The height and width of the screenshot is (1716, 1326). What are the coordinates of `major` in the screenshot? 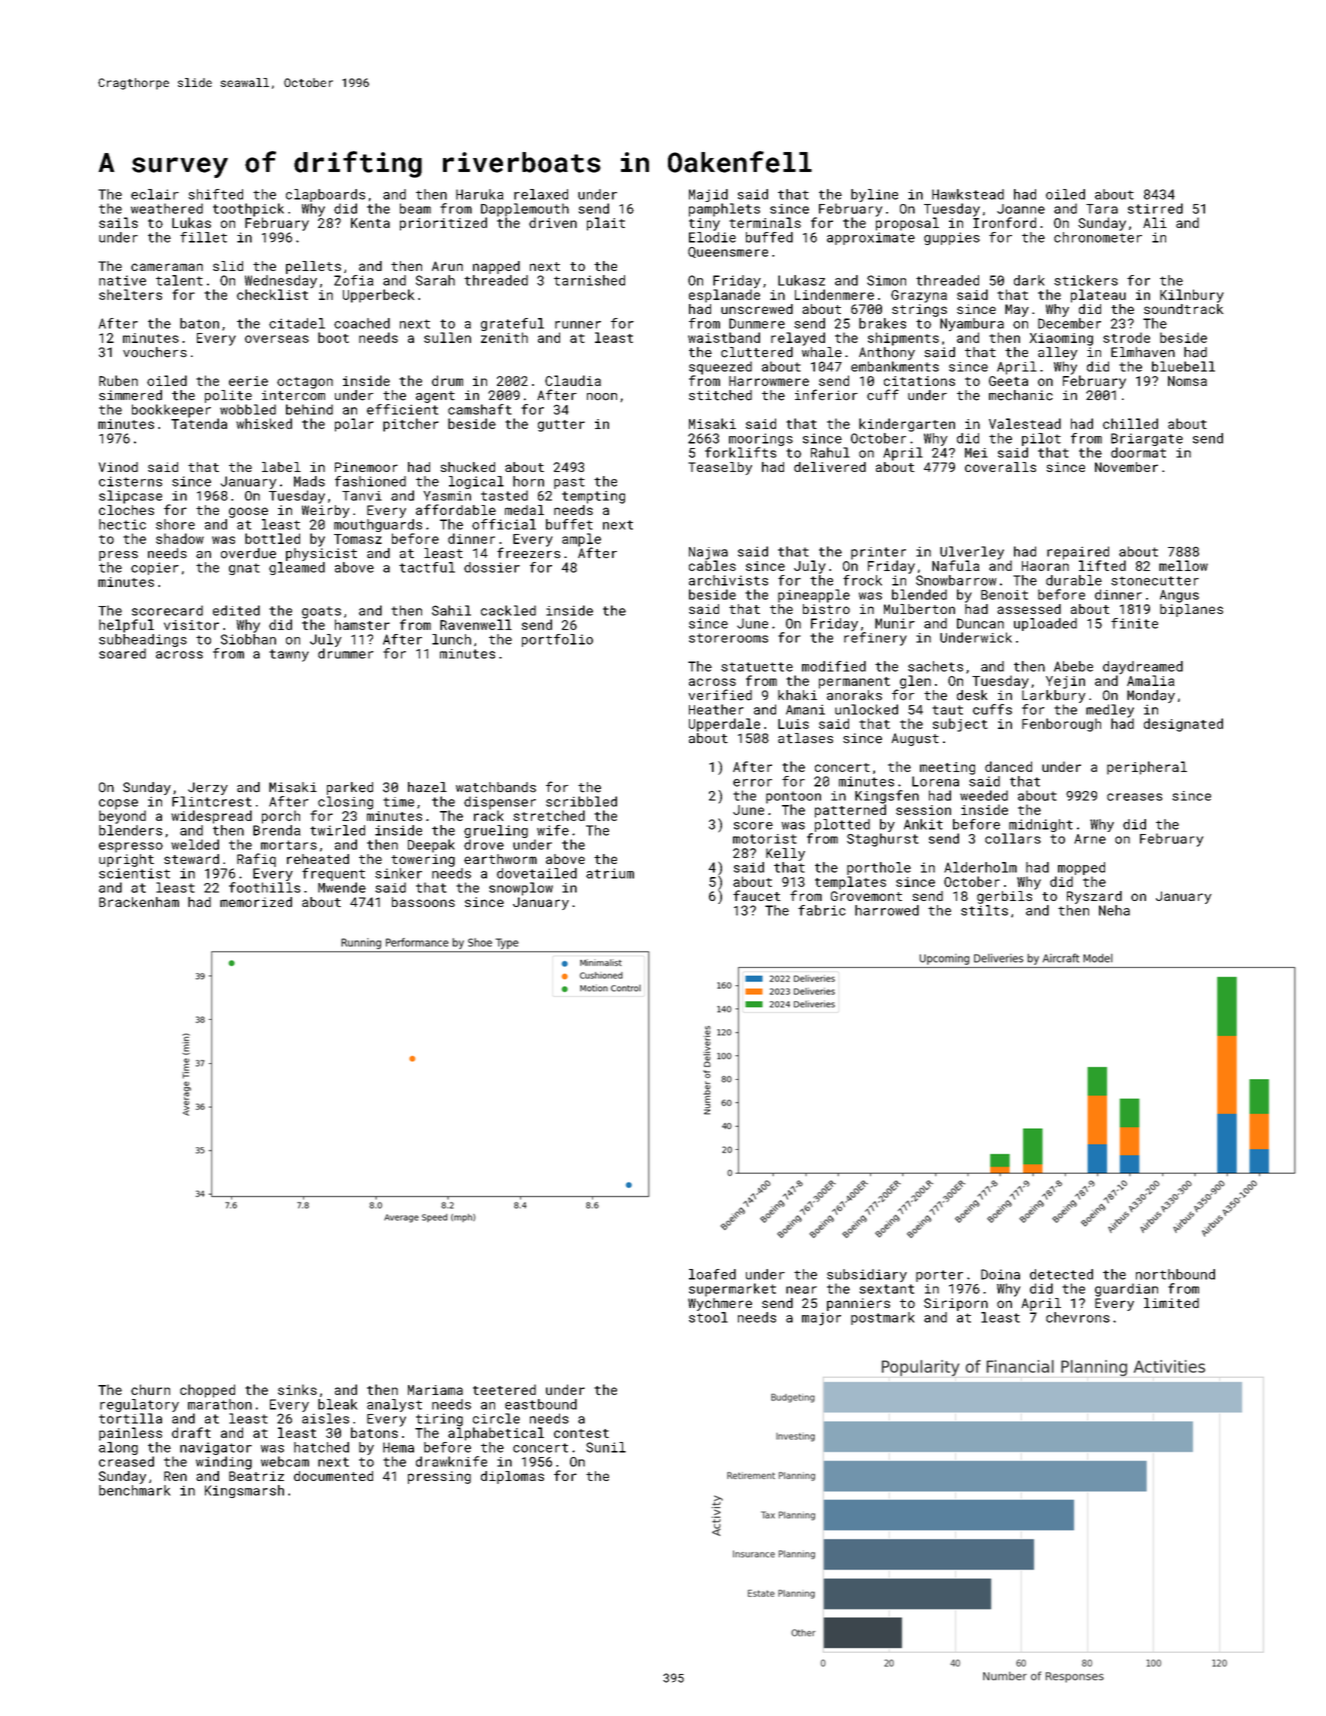 It's located at (821, 1319).
